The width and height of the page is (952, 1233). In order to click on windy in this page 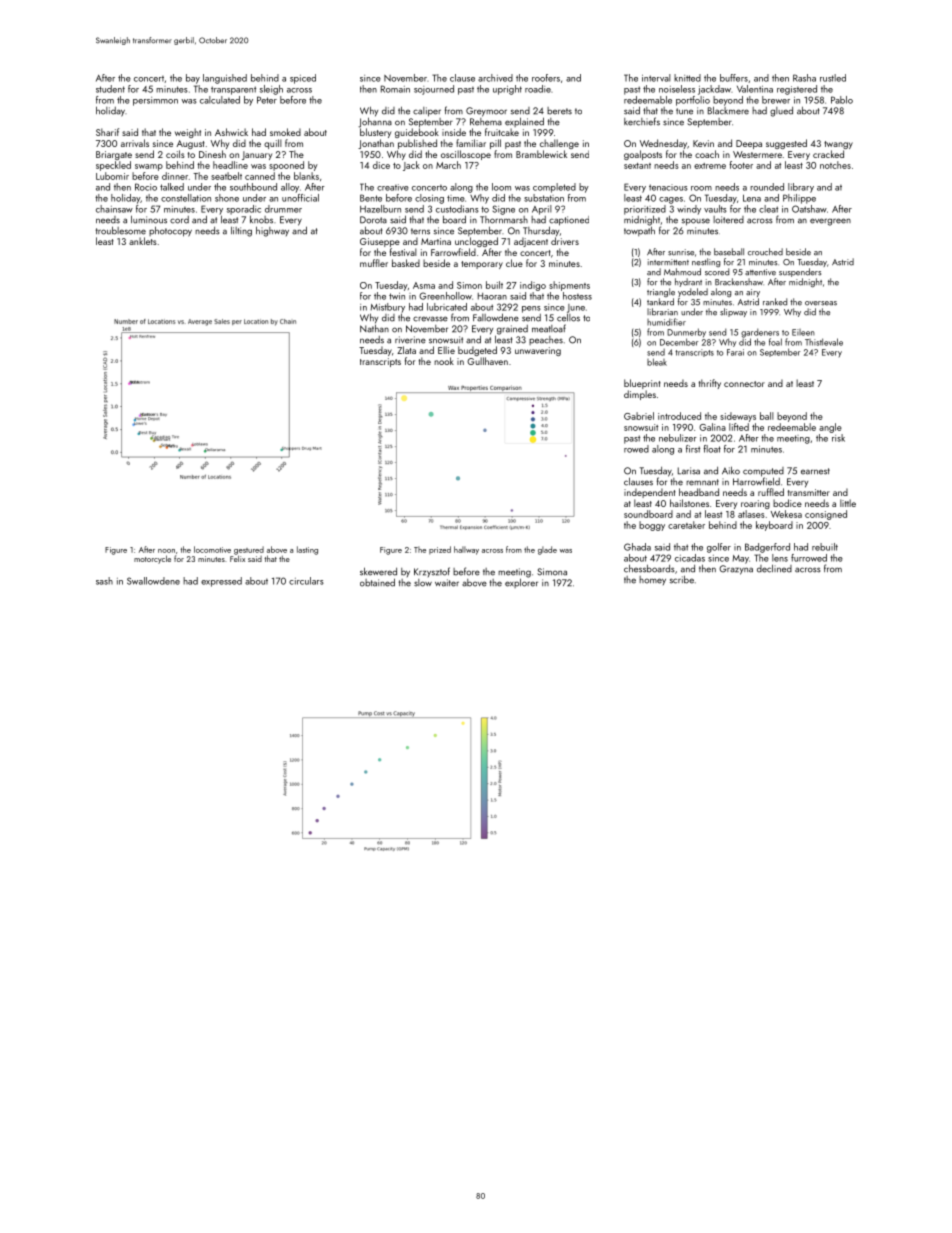, I will do `click(689, 210)`.
